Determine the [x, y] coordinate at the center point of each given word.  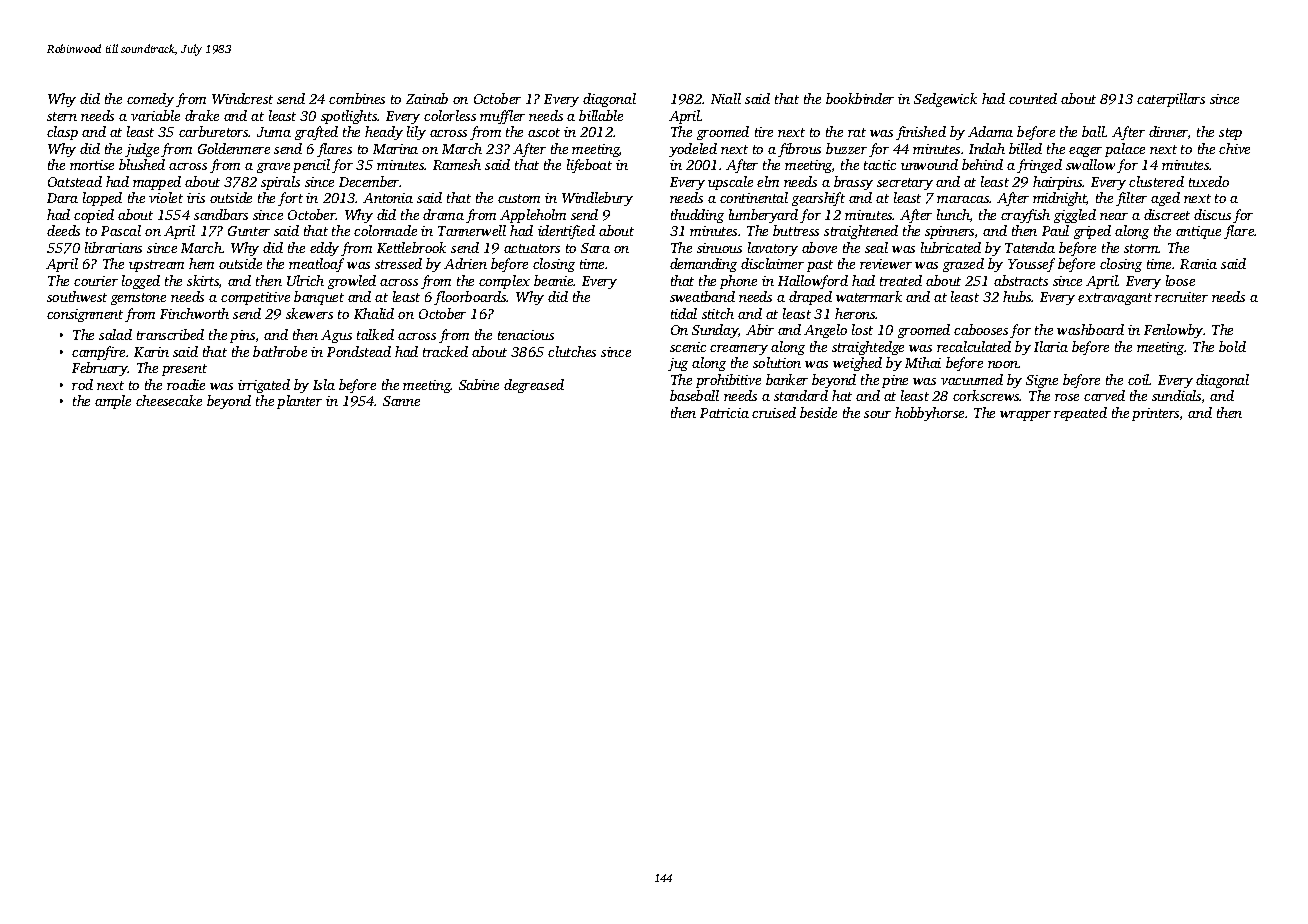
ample [113, 402]
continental [754, 197]
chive [1234, 148]
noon [1003, 364]
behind [982, 164]
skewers [309, 313]
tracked [445, 351]
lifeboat [589, 166]
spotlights [349, 117]
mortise [92, 165]
